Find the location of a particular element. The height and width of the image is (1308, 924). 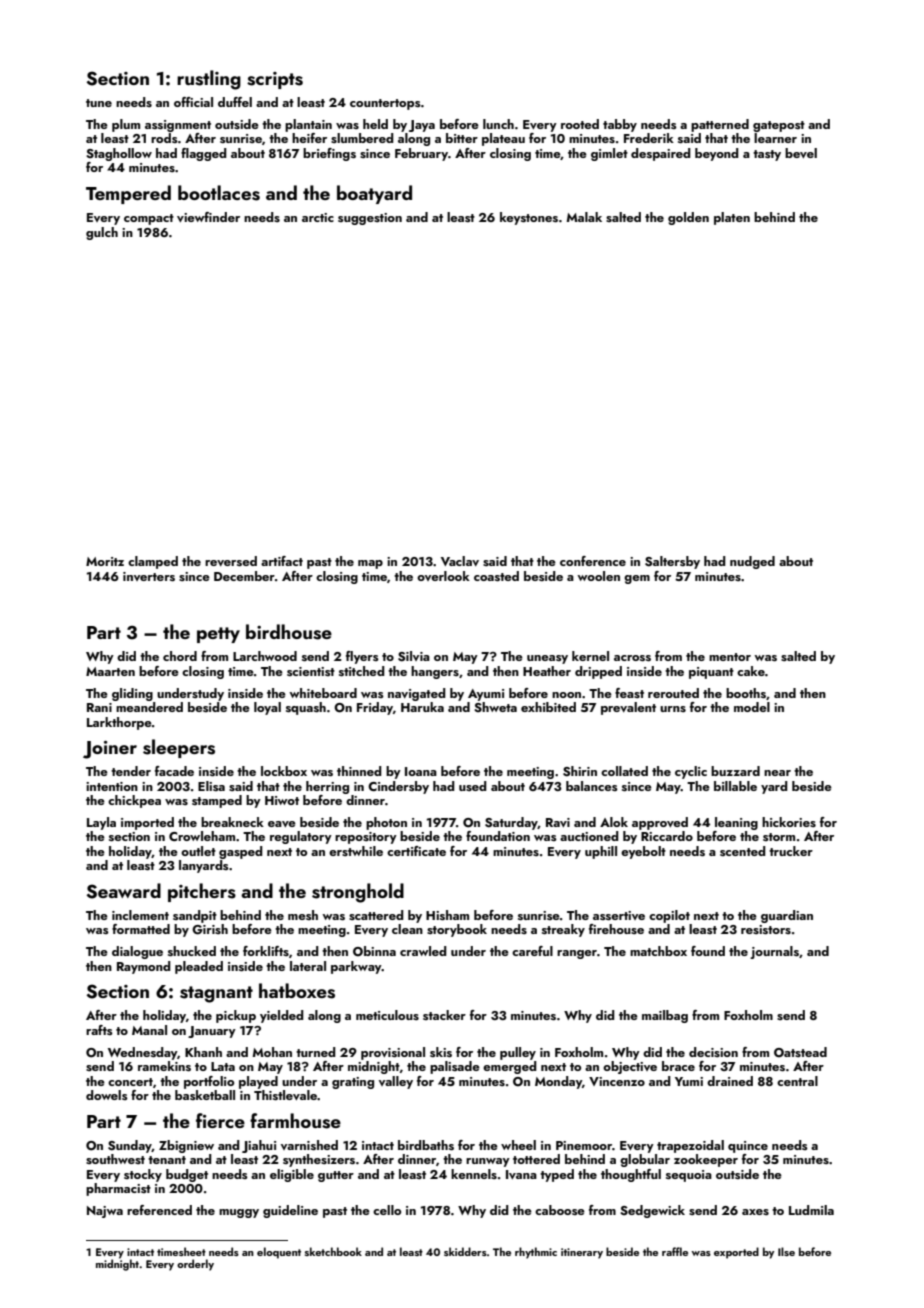

Vaclav is located at coordinates (460, 561).
